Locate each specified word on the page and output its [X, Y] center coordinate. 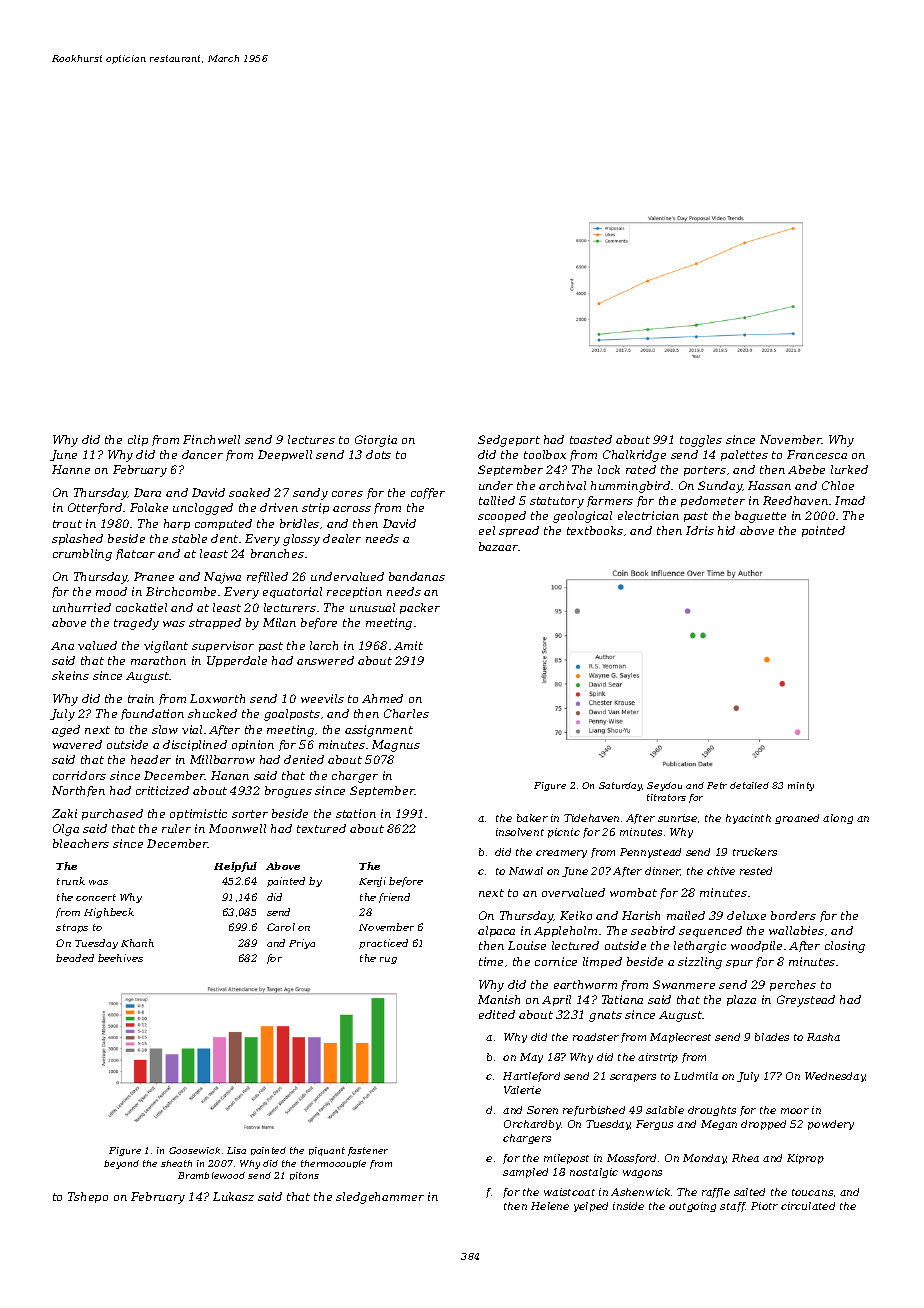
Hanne [71, 469]
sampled [525, 1173]
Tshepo [88, 1197]
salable [665, 1110]
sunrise [677, 818]
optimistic [198, 814]
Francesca [817, 454]
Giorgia [376, 441]
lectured [575, 945]
